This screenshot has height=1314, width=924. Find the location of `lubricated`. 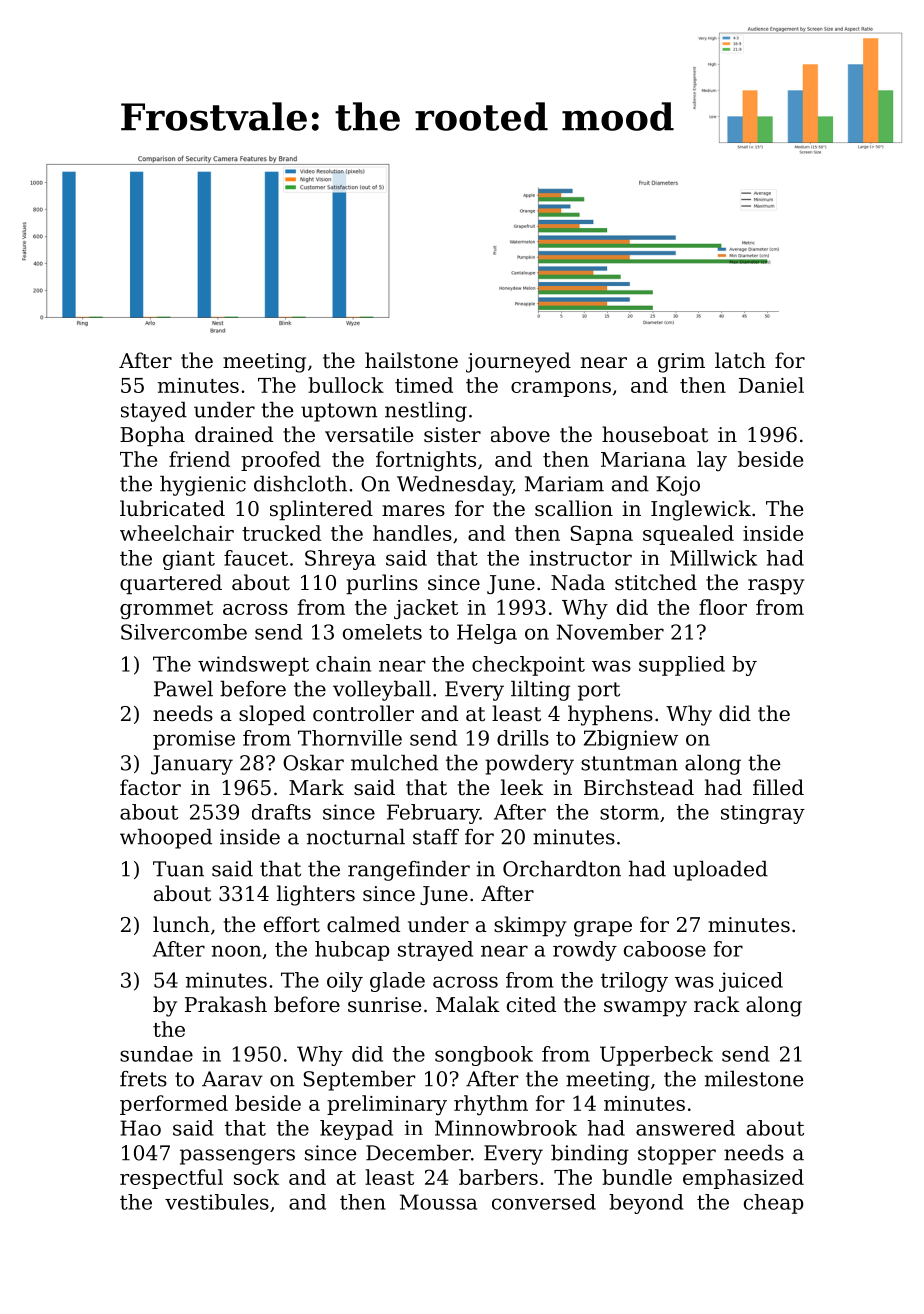

lubricated is located at coordinates (172, 508).
